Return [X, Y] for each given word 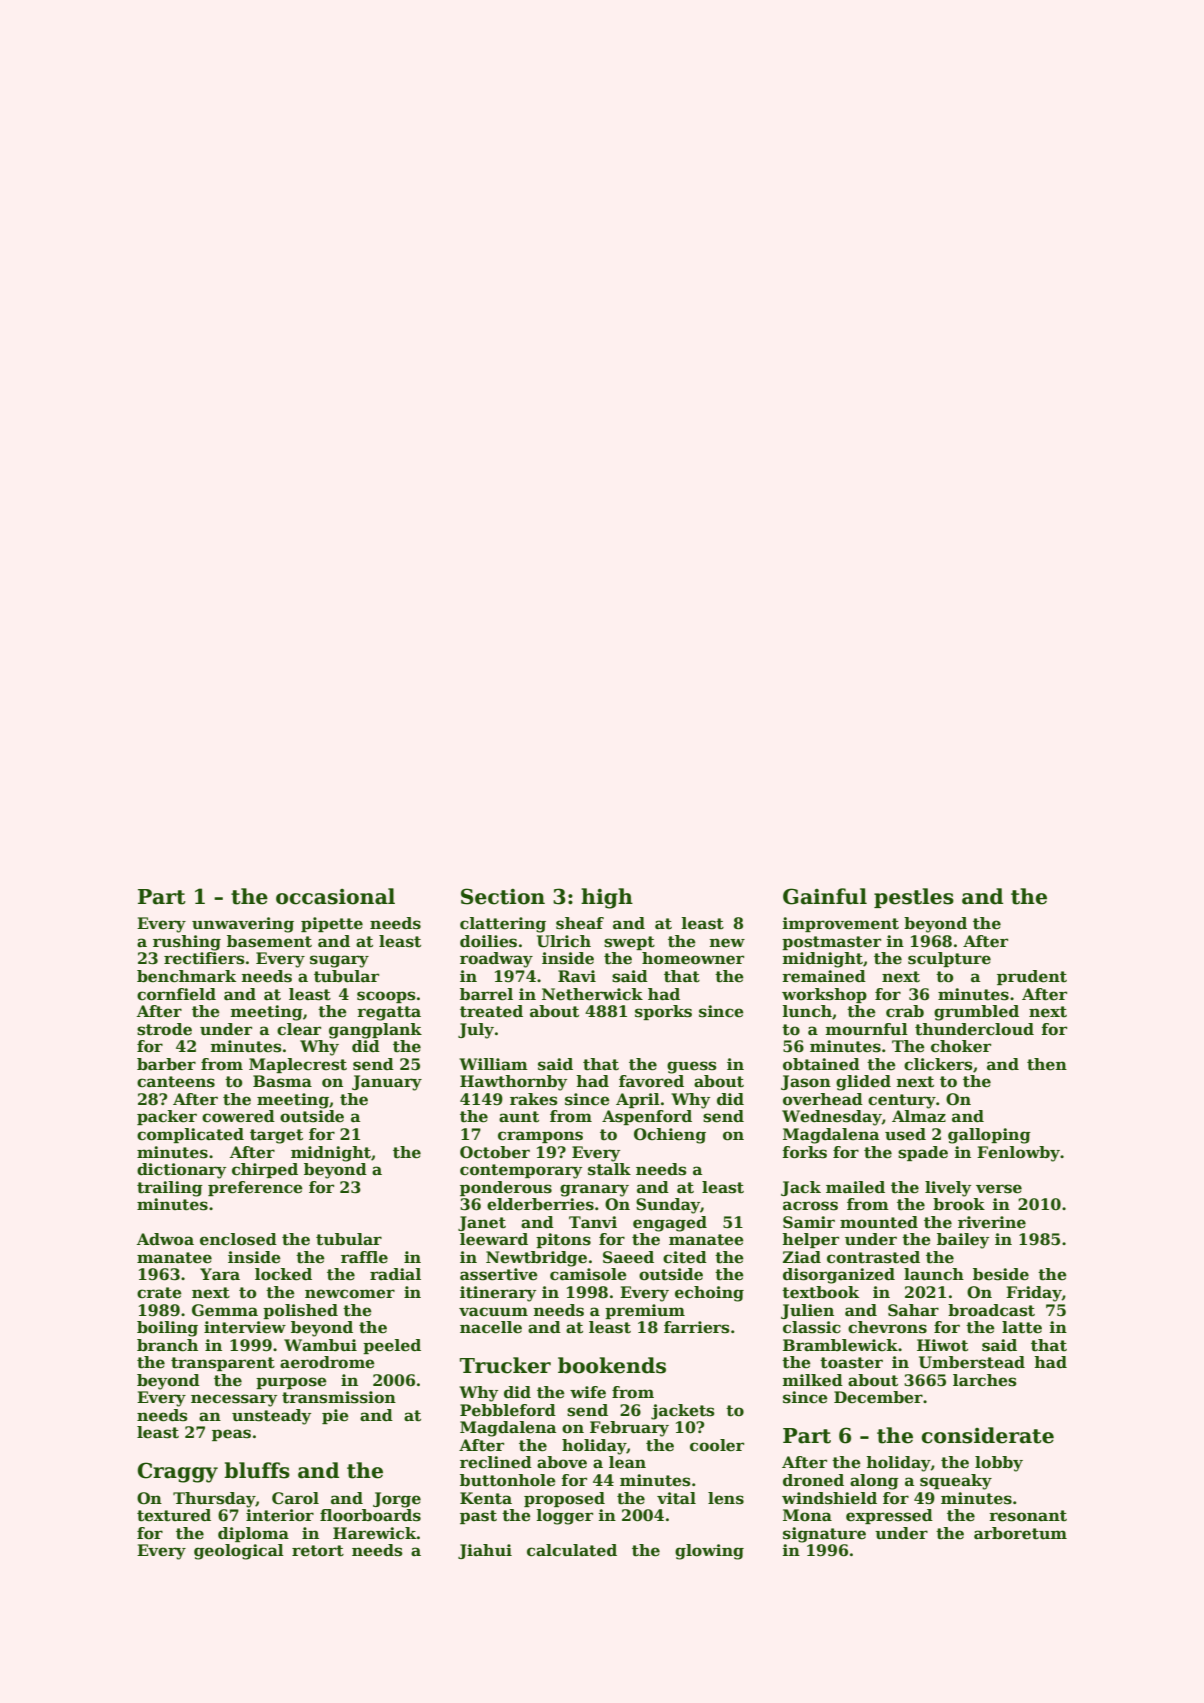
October [495, 1152]
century [902, 1101]
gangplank [375, 1031]
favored [651, 1081]
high [607, 898]
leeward [494, 1239]
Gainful [825, 896]
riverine [992, 1222]
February [629, 1429]
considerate [987, 1435]
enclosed [238, 1239]
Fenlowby [1018, 1154]
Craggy [178, 1472]
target [276, 1136]
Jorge [397, 1500]
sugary [339, 961]
